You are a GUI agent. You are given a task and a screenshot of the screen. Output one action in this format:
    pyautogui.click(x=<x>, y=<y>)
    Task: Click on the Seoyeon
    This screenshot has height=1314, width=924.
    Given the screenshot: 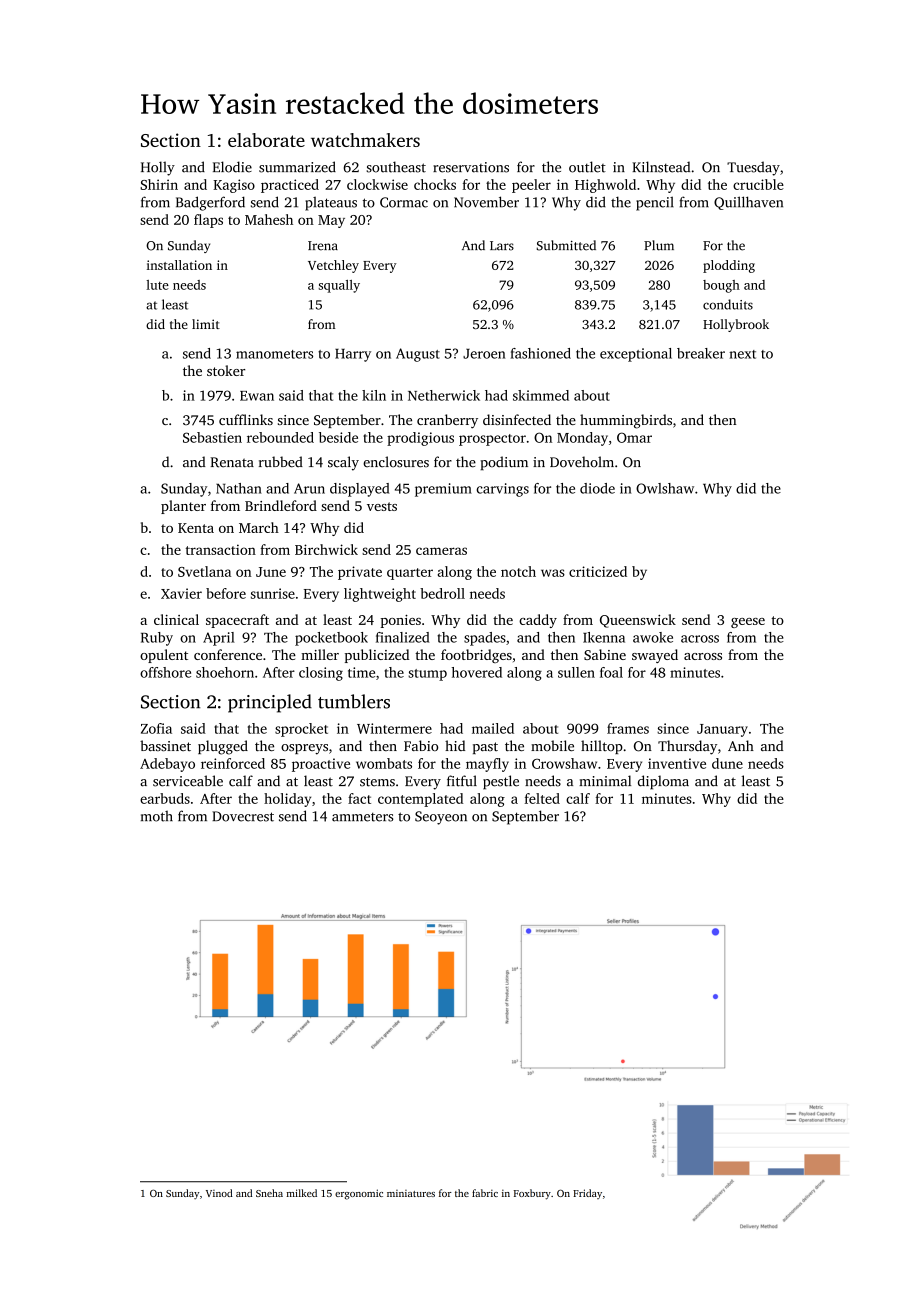 What is the action you would take?
    pyautogui.click(x=441, y=818)
